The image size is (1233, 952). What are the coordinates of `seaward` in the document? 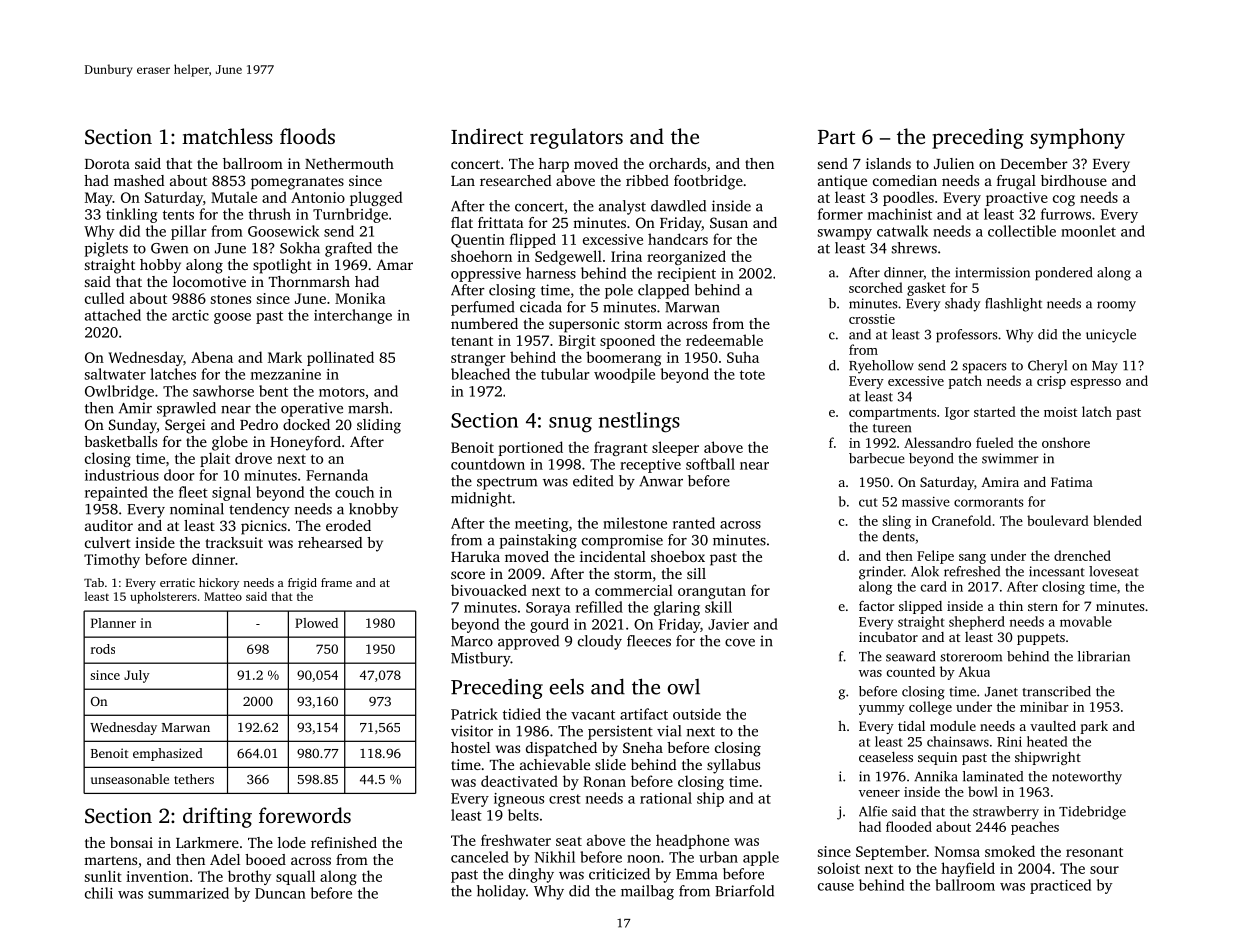 It's located at (910, 656).
